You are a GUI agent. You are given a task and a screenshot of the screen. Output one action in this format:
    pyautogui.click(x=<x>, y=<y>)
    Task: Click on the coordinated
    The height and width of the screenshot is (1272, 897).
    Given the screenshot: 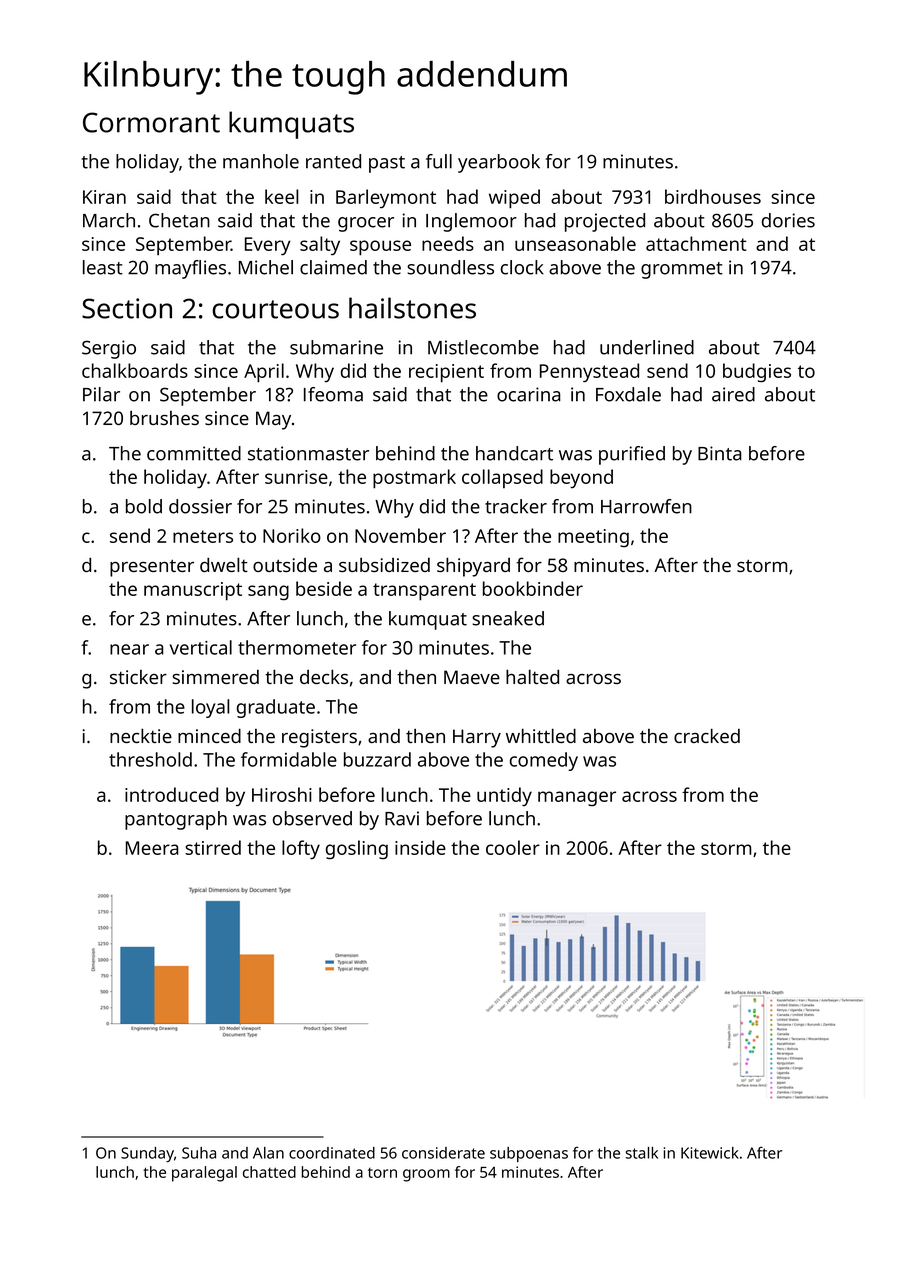 What is the action you would take?
    pyautogui.click(x=332, y=1153)
